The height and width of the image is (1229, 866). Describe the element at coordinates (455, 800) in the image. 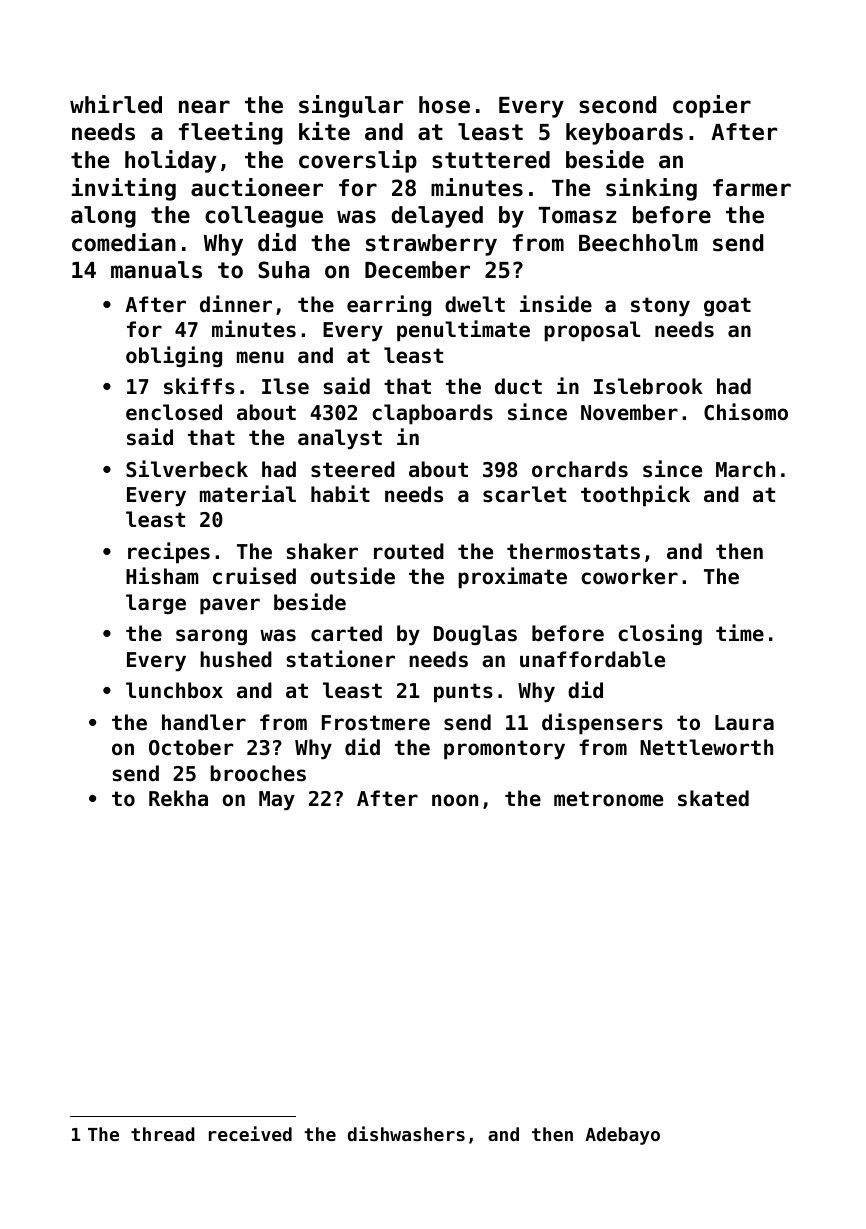

I see `noon` at that location.
